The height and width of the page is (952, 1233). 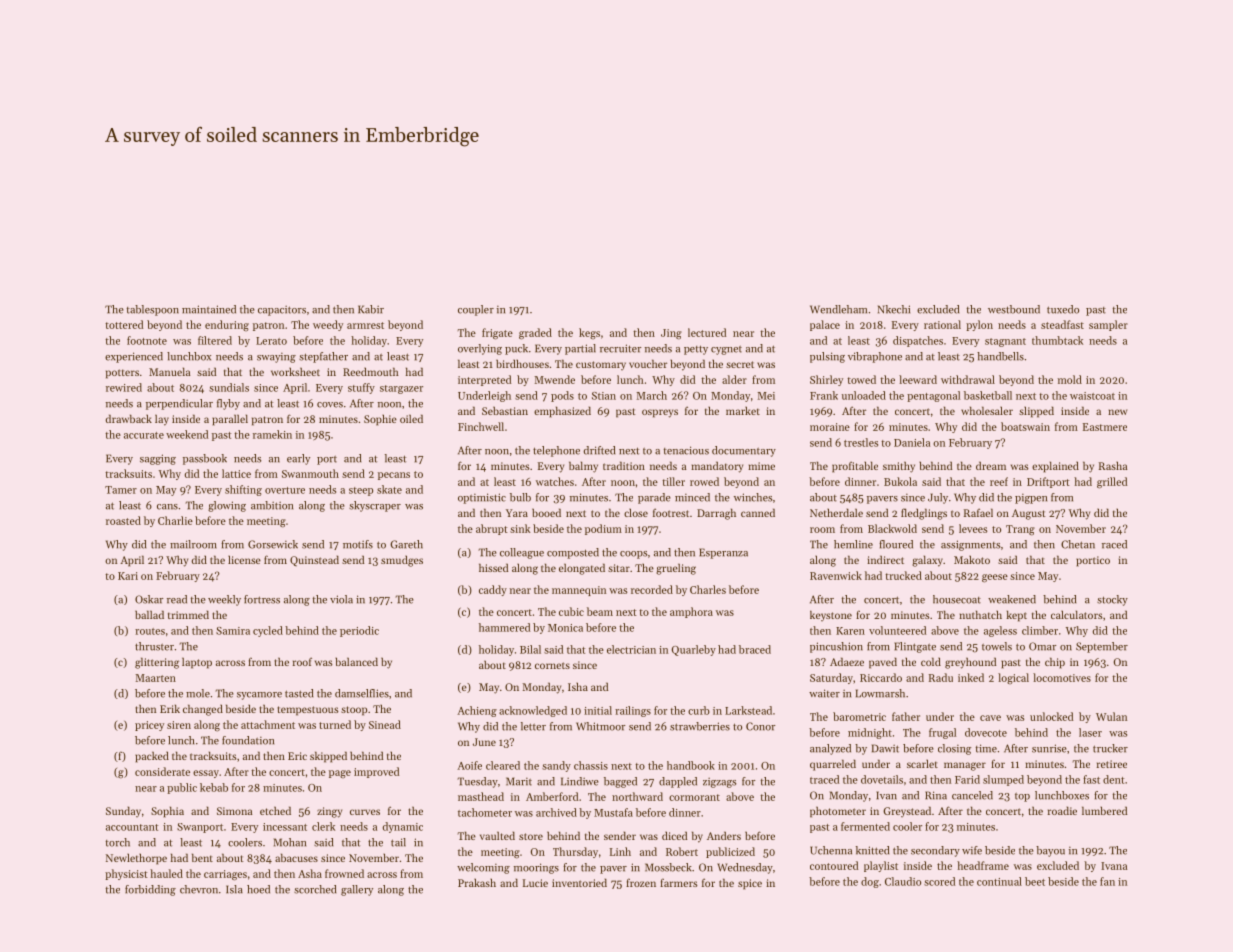 What do you see at coordinates (750, 884) in the page?
I see `spice` at bounding box center [750, 884].
